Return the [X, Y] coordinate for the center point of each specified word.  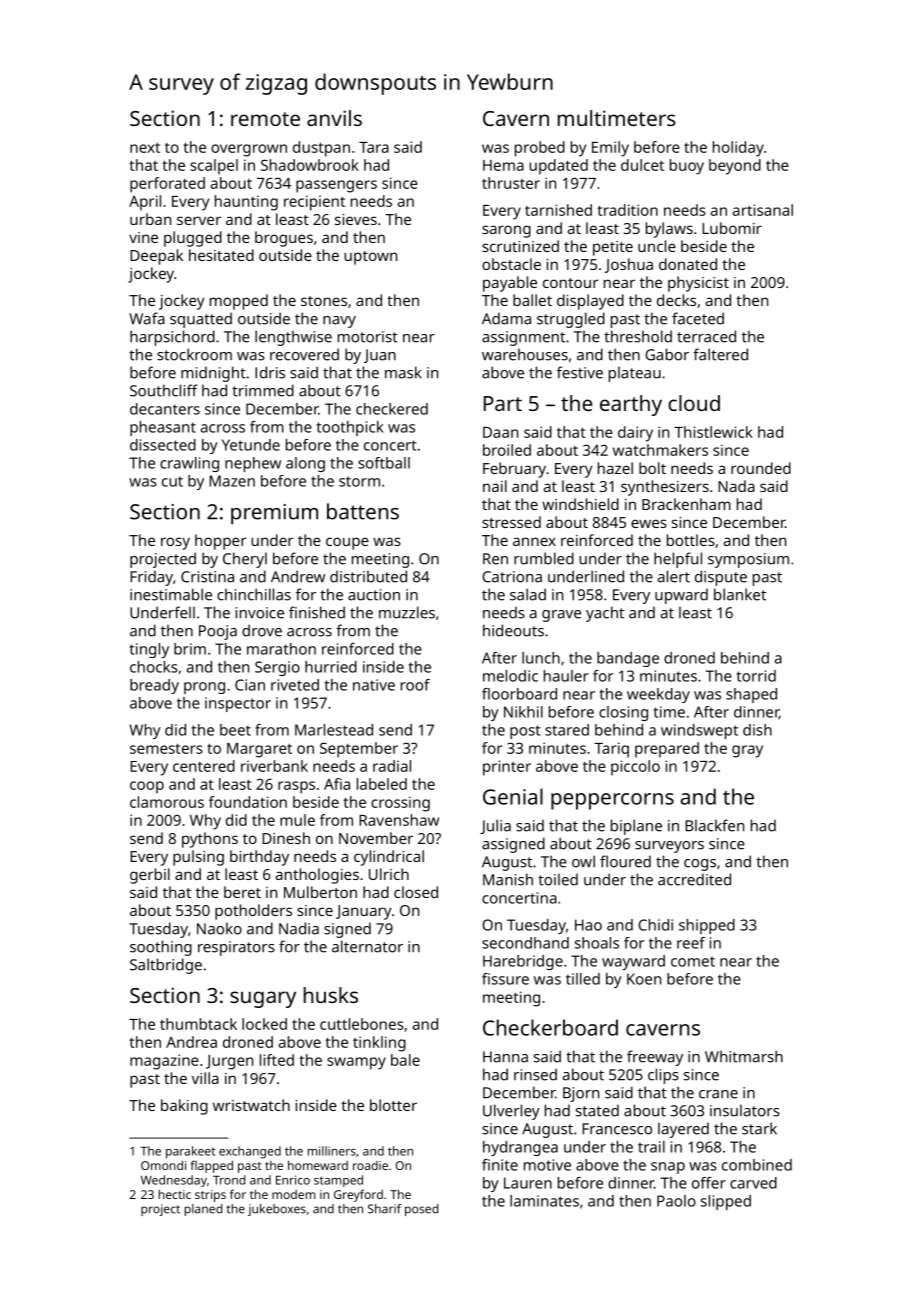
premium [274, 514]
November [376, 838]
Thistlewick [713, 432]
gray [747, 751]
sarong [506, 231]
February [514, 470]
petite [613, 248]
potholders [253, 912]
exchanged [250, 1152]
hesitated [221, 255]
